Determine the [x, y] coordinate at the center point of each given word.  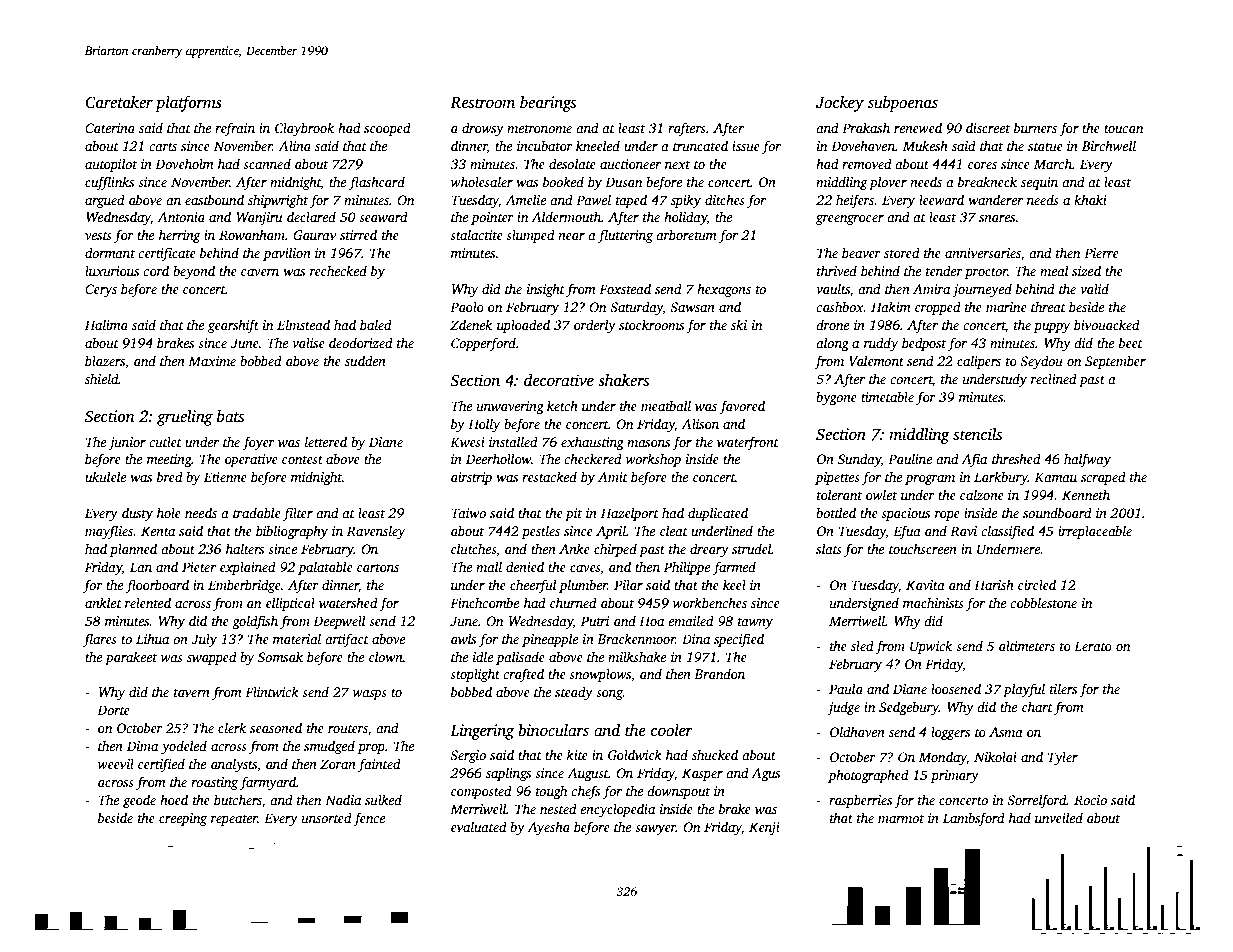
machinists [933, 602]
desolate [572, 163]
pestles [541, 532]
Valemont [876, 360]
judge [843, 708]
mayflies [109, 532]
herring [180, 236]
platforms [188, 103]
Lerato [1093, 646]
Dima [142, 746]
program [930, 480]
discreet [988, 127]
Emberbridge [244, 586]
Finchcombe [484, 602]
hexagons [724, 290]
